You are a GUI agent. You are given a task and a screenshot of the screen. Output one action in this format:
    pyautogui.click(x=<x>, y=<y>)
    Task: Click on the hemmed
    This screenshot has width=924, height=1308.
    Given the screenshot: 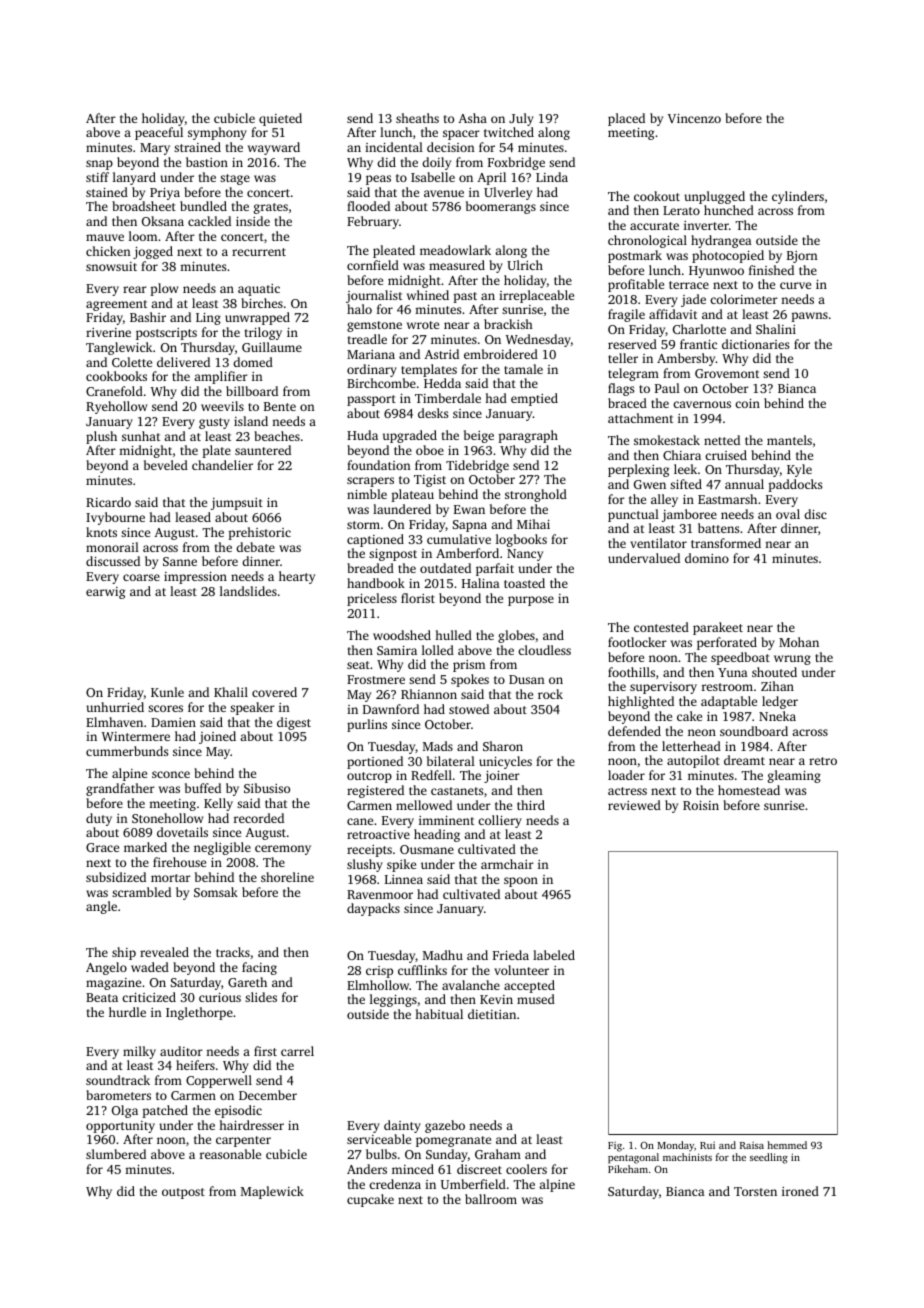 What is the action you would take?
    pyautogui.click(x=787, y=1145)
